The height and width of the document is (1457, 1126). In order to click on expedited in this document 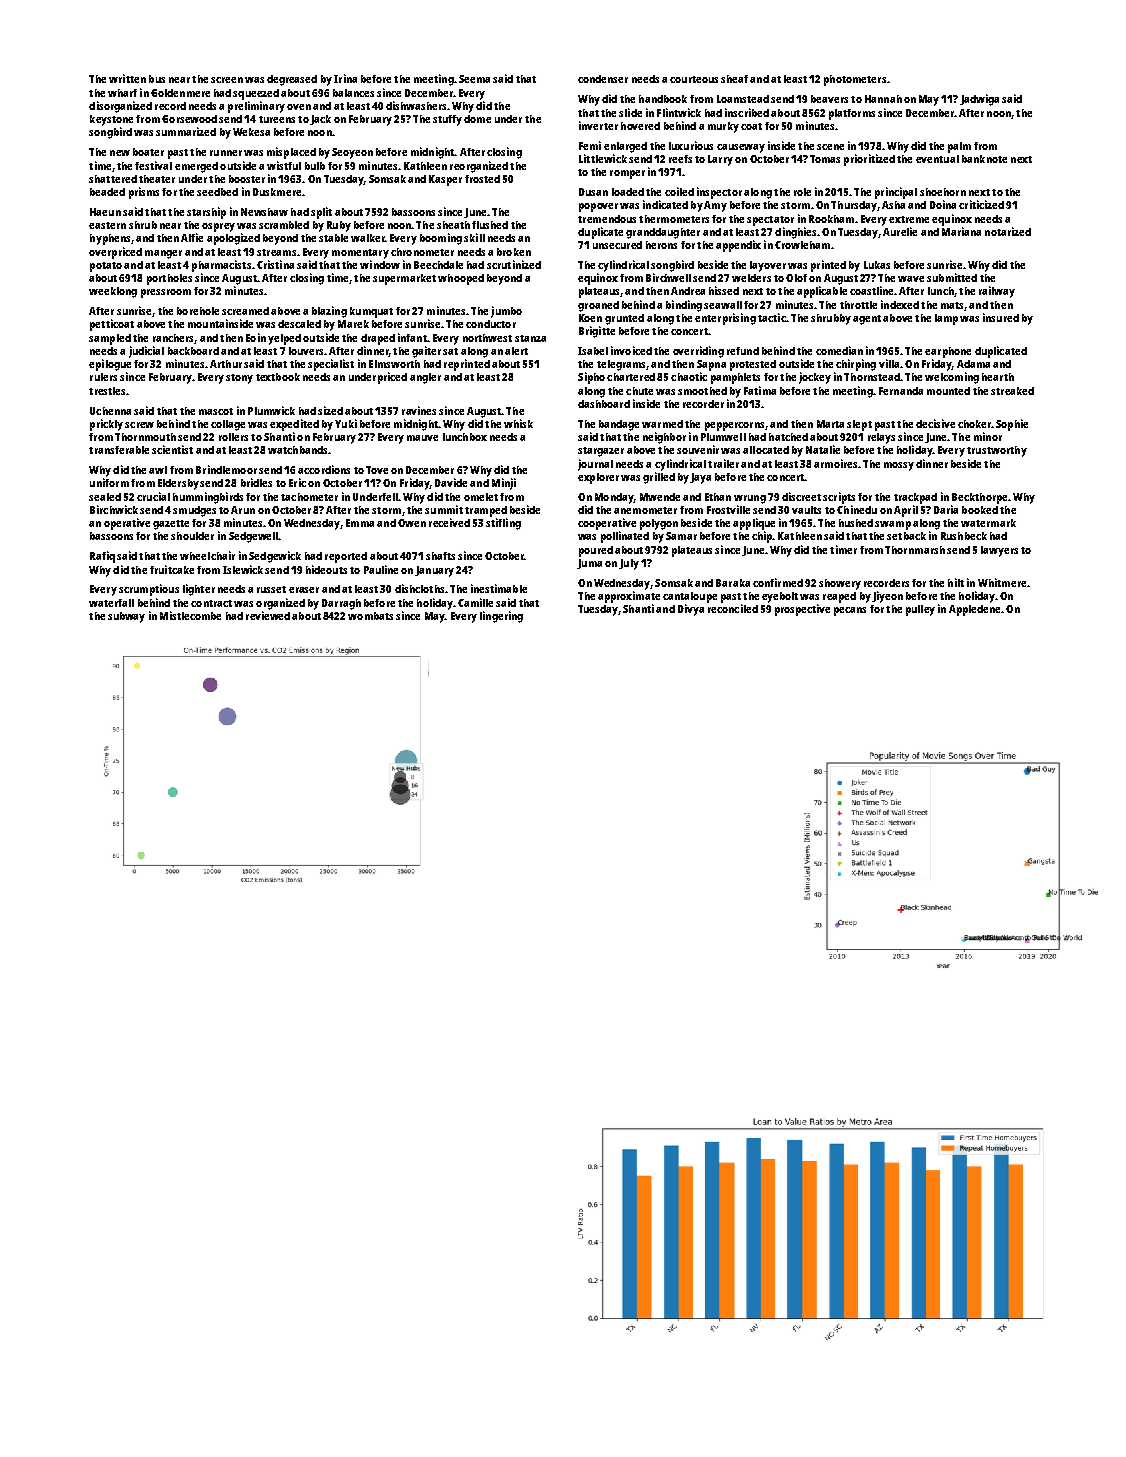, I will do `click(294, 425)`.
